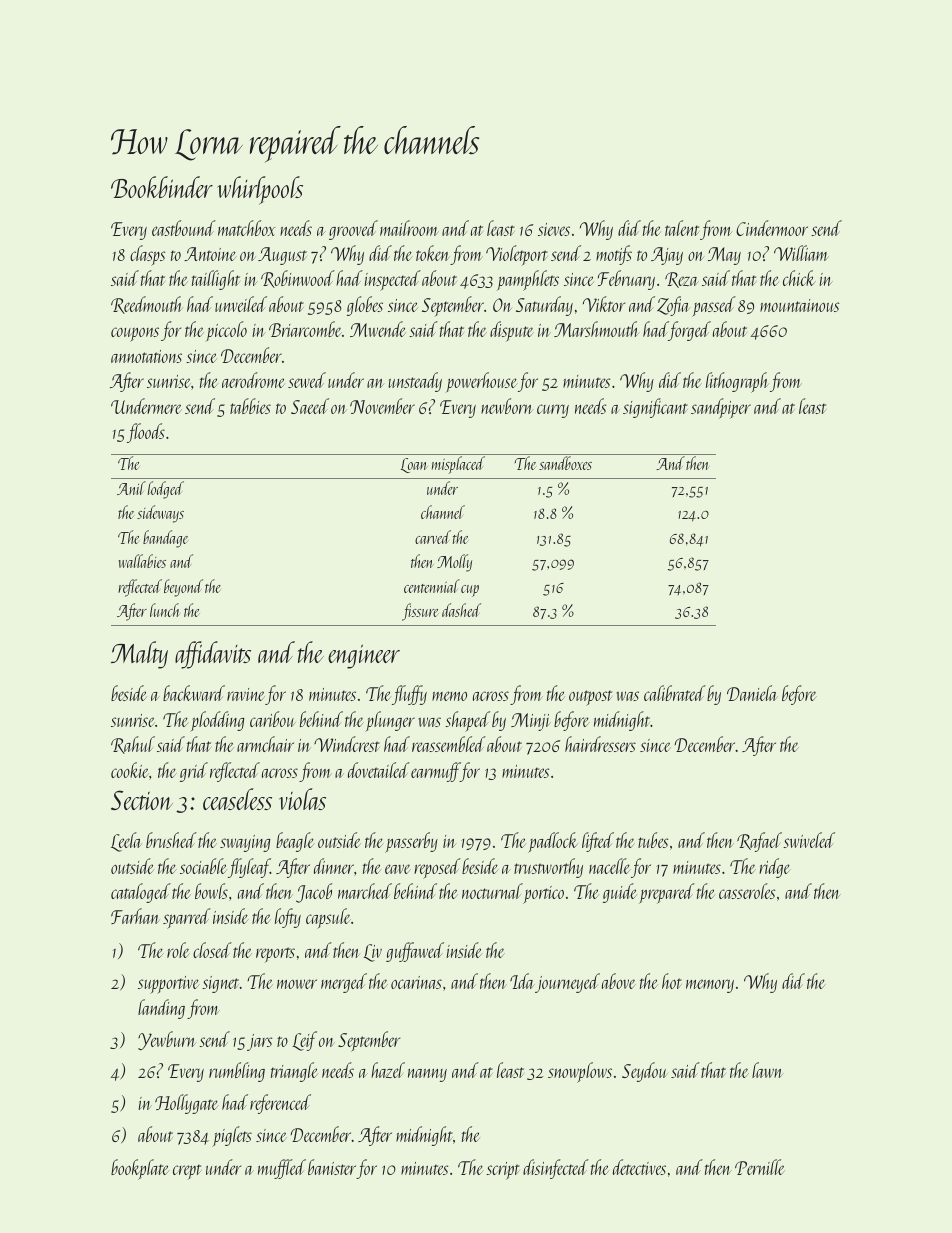 This document has height=1233, width=952. Describe the element at coordinates (690, 331) in the document. I see `forged` at that location.
